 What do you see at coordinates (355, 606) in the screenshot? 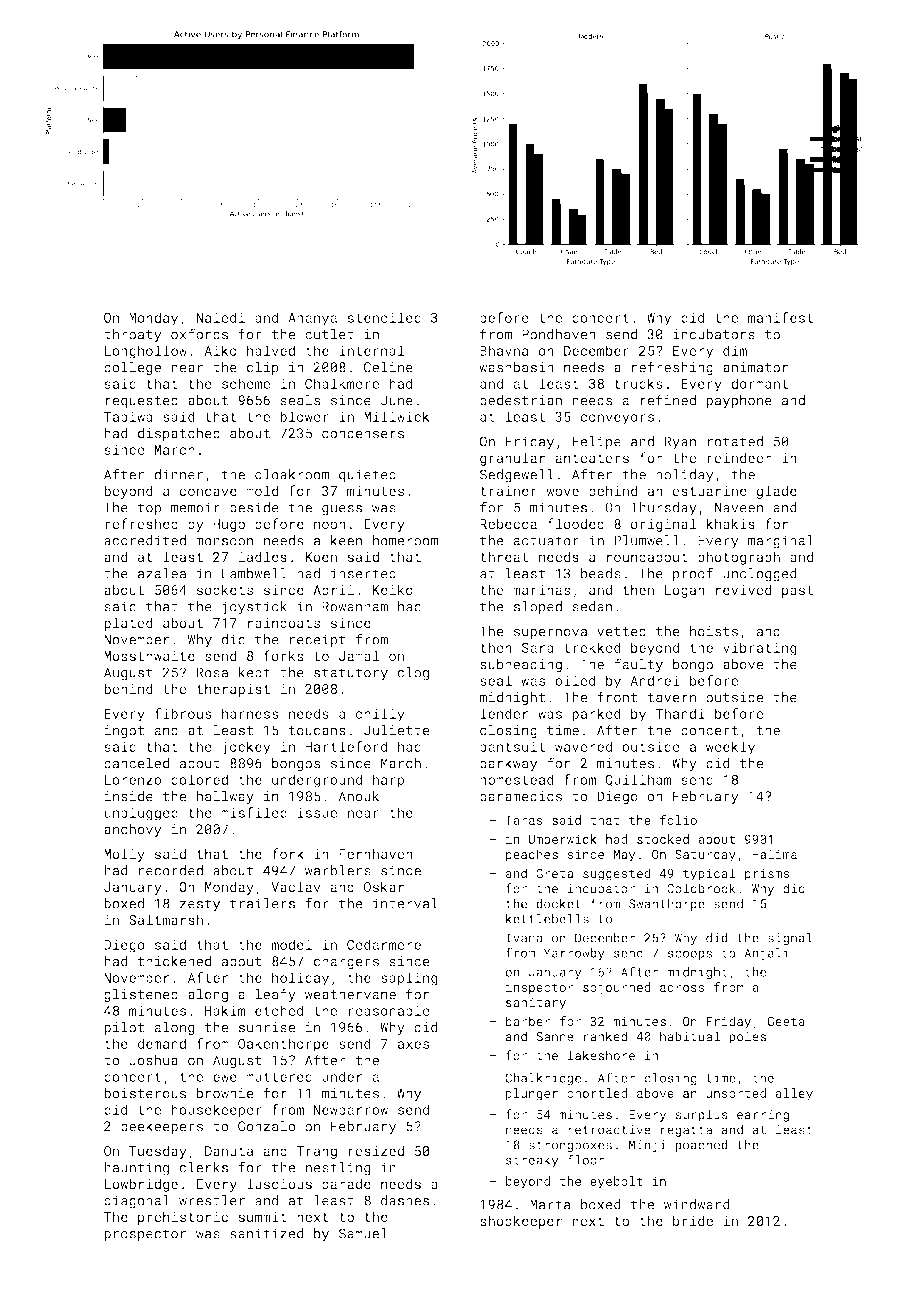
I see `Rowanham` at bounding box center [355, 606].
